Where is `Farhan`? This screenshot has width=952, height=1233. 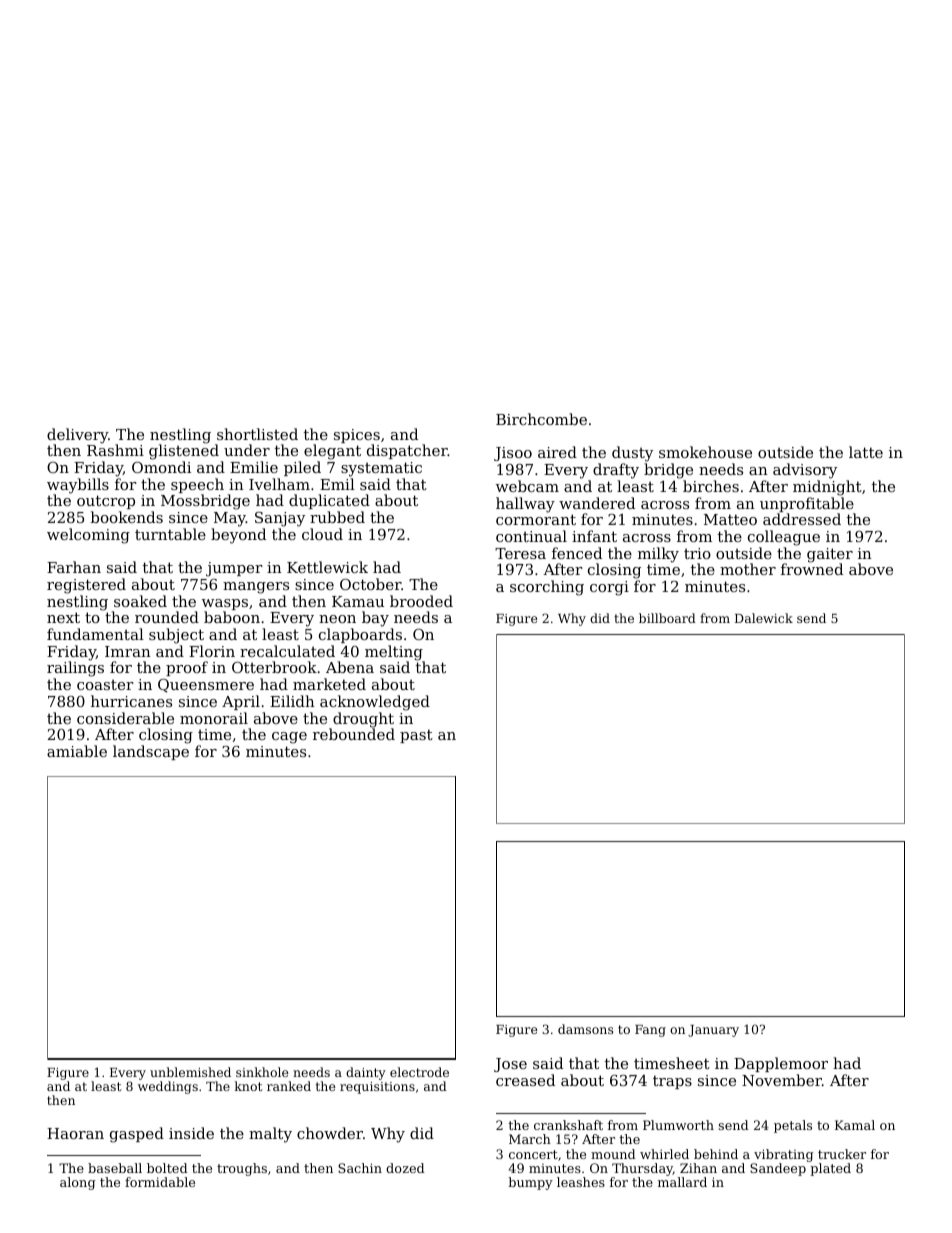 Farhan is located at coordinates (74, 567).
